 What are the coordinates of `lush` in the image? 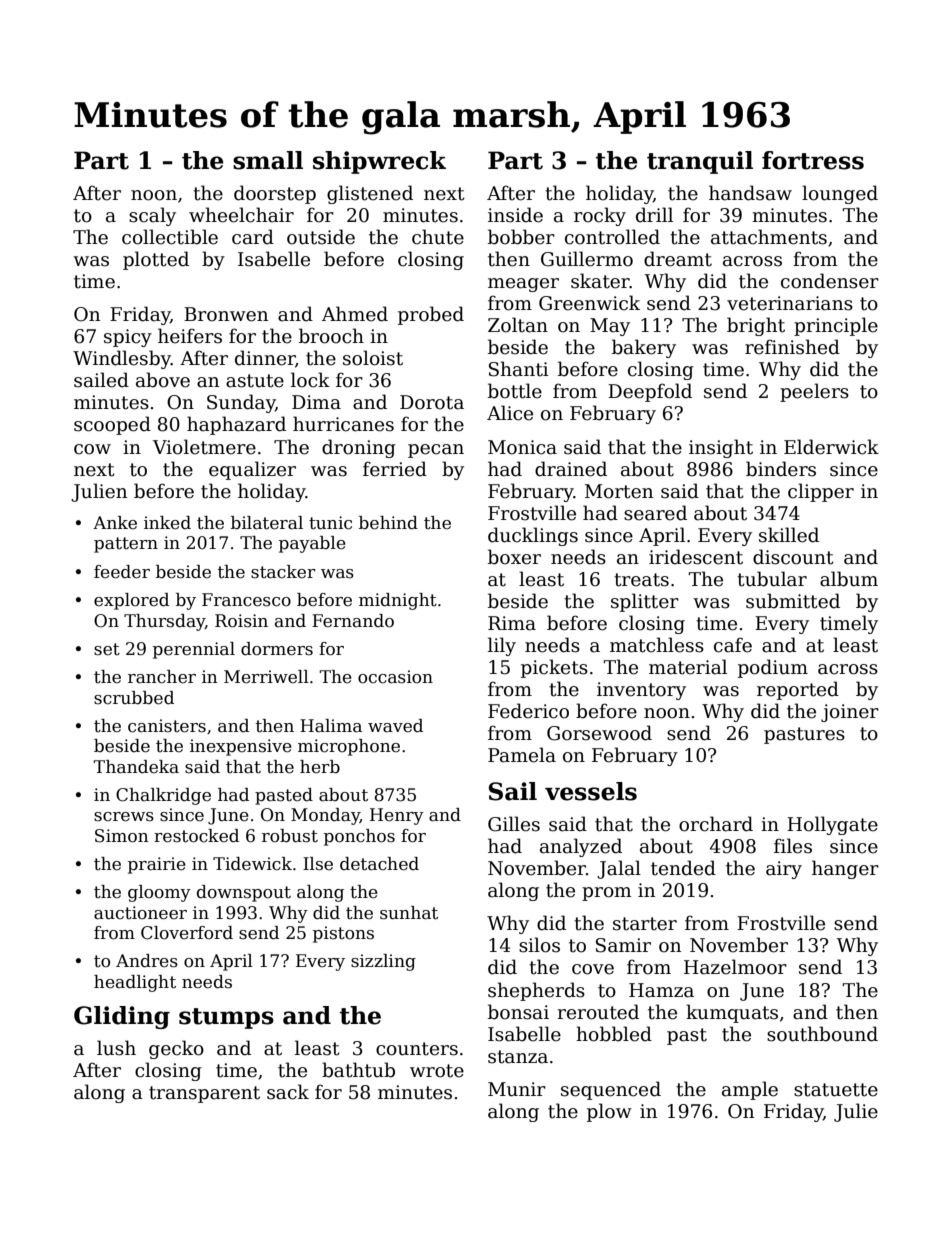 It's located at (116, 1048).
